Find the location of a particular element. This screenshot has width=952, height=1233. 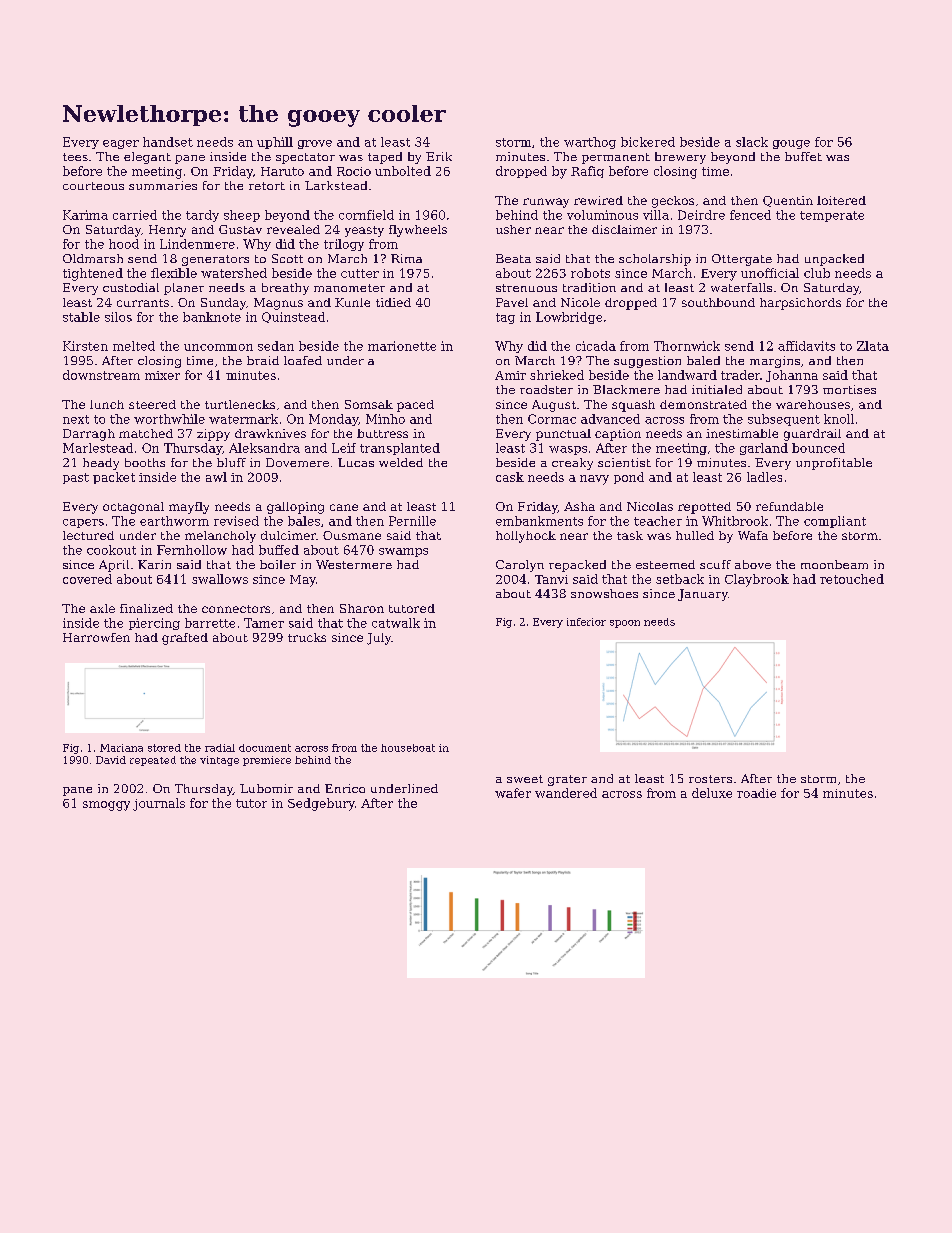

cornfield is located at coordinates (366, 215).
